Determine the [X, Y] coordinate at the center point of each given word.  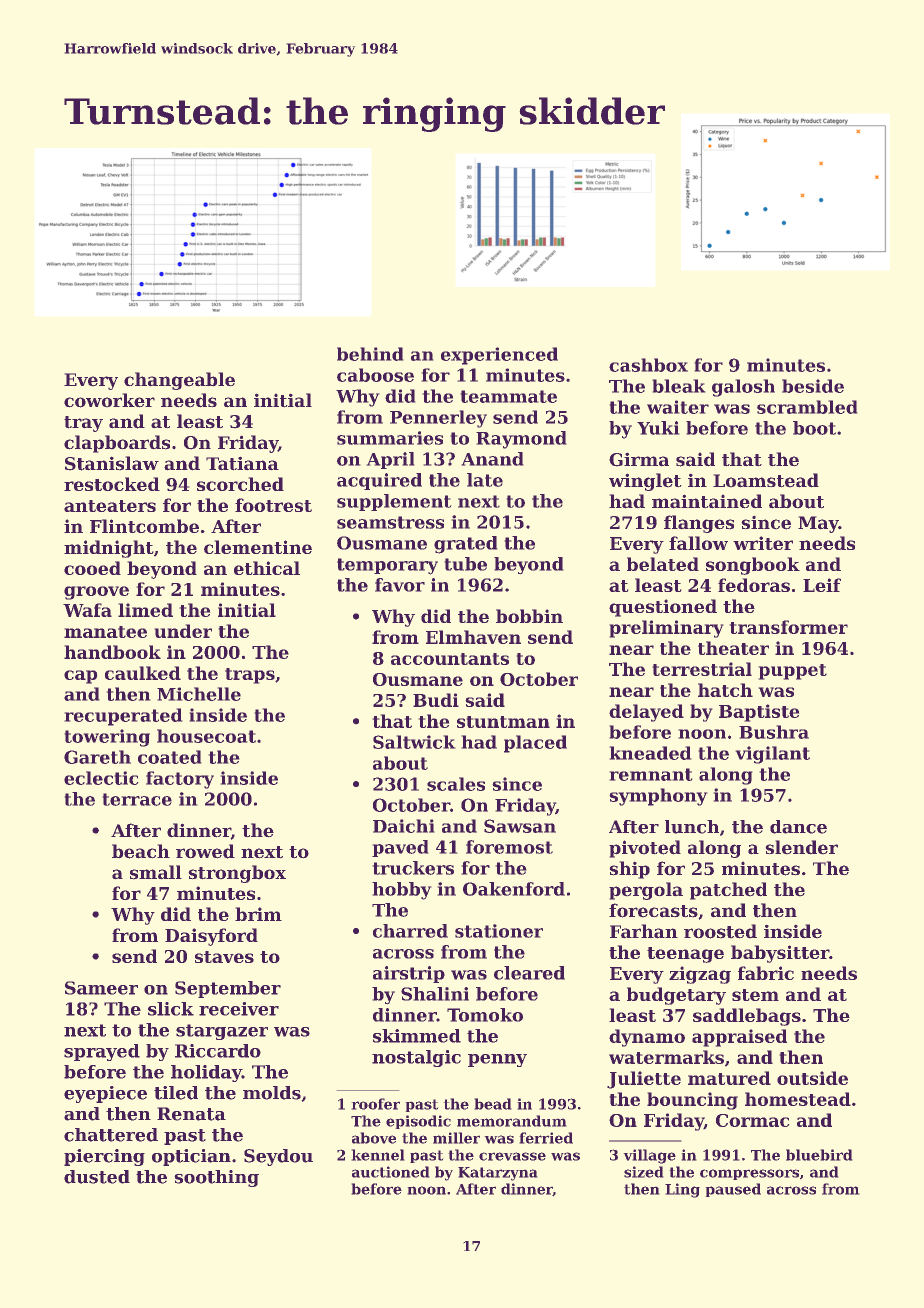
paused [733, 1190]
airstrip [409, 974]
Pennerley [438, 419]
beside [813, 386]
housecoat [206, 736]
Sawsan [520, 826]
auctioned [390, 1172]
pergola [646, 891]
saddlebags [747, 1017]
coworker [109, 400]
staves [224, 957]
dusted [97, 1177]
